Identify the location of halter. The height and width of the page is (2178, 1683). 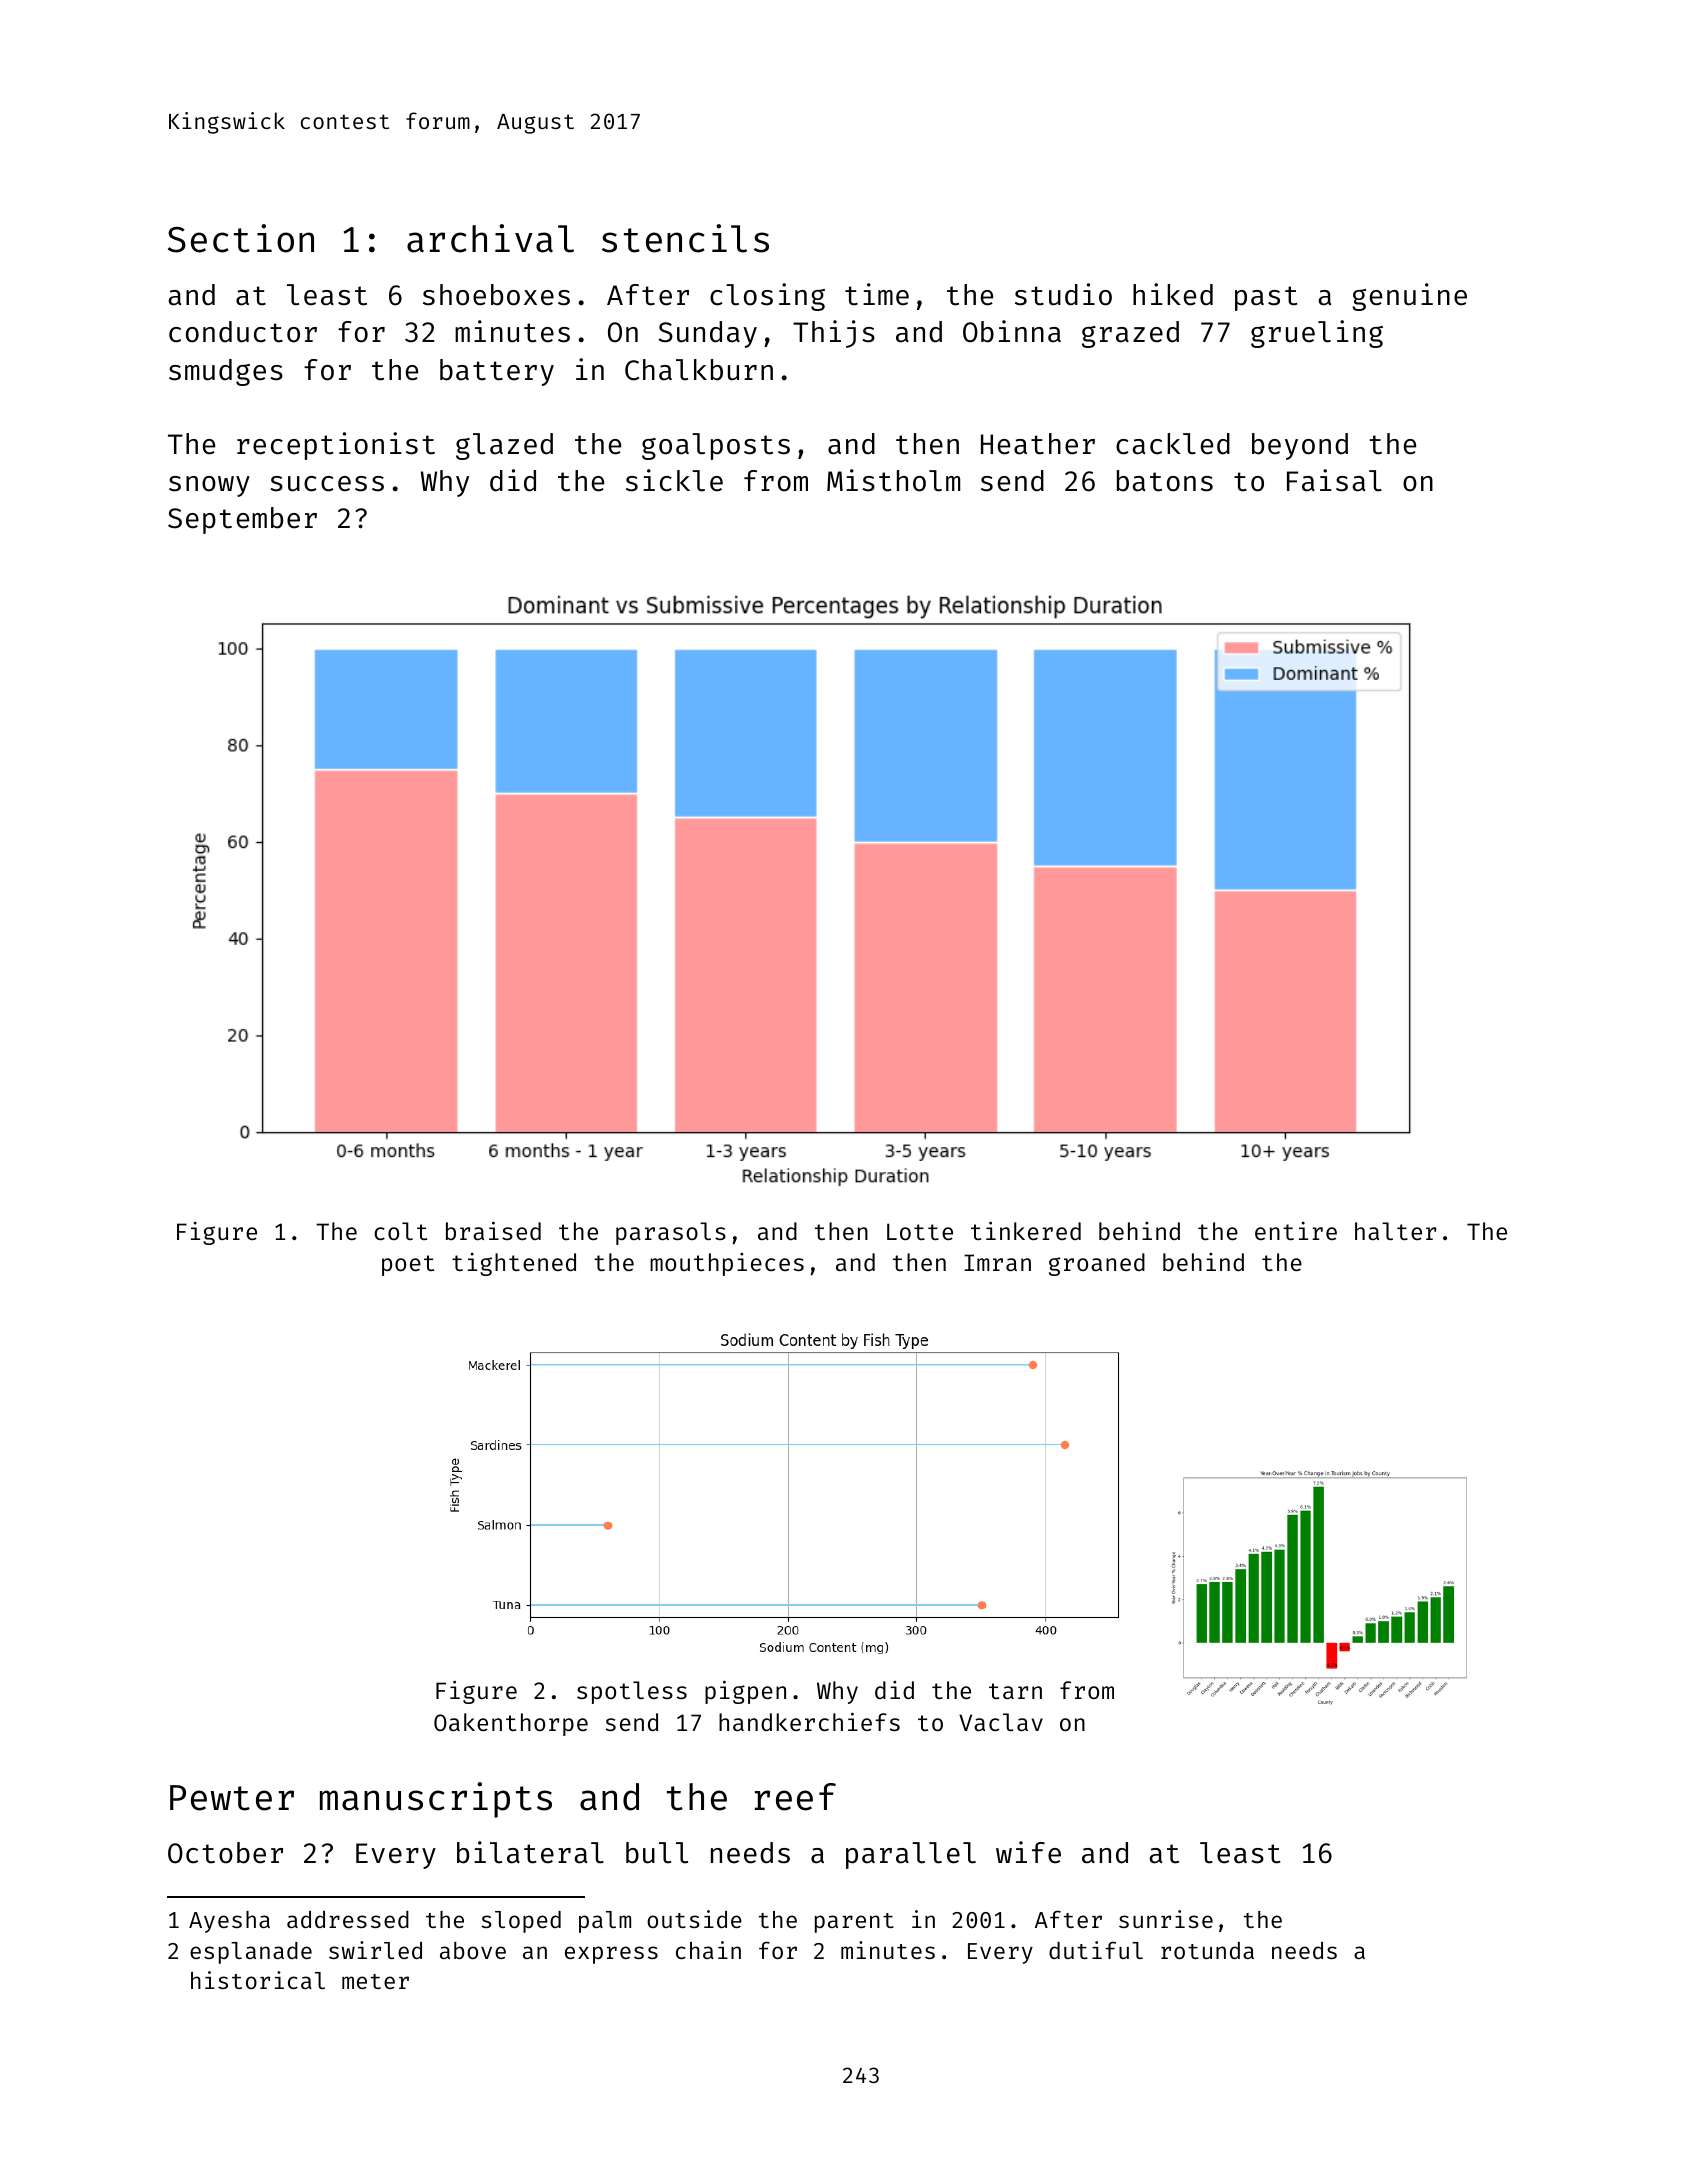
(1395, 1231).
